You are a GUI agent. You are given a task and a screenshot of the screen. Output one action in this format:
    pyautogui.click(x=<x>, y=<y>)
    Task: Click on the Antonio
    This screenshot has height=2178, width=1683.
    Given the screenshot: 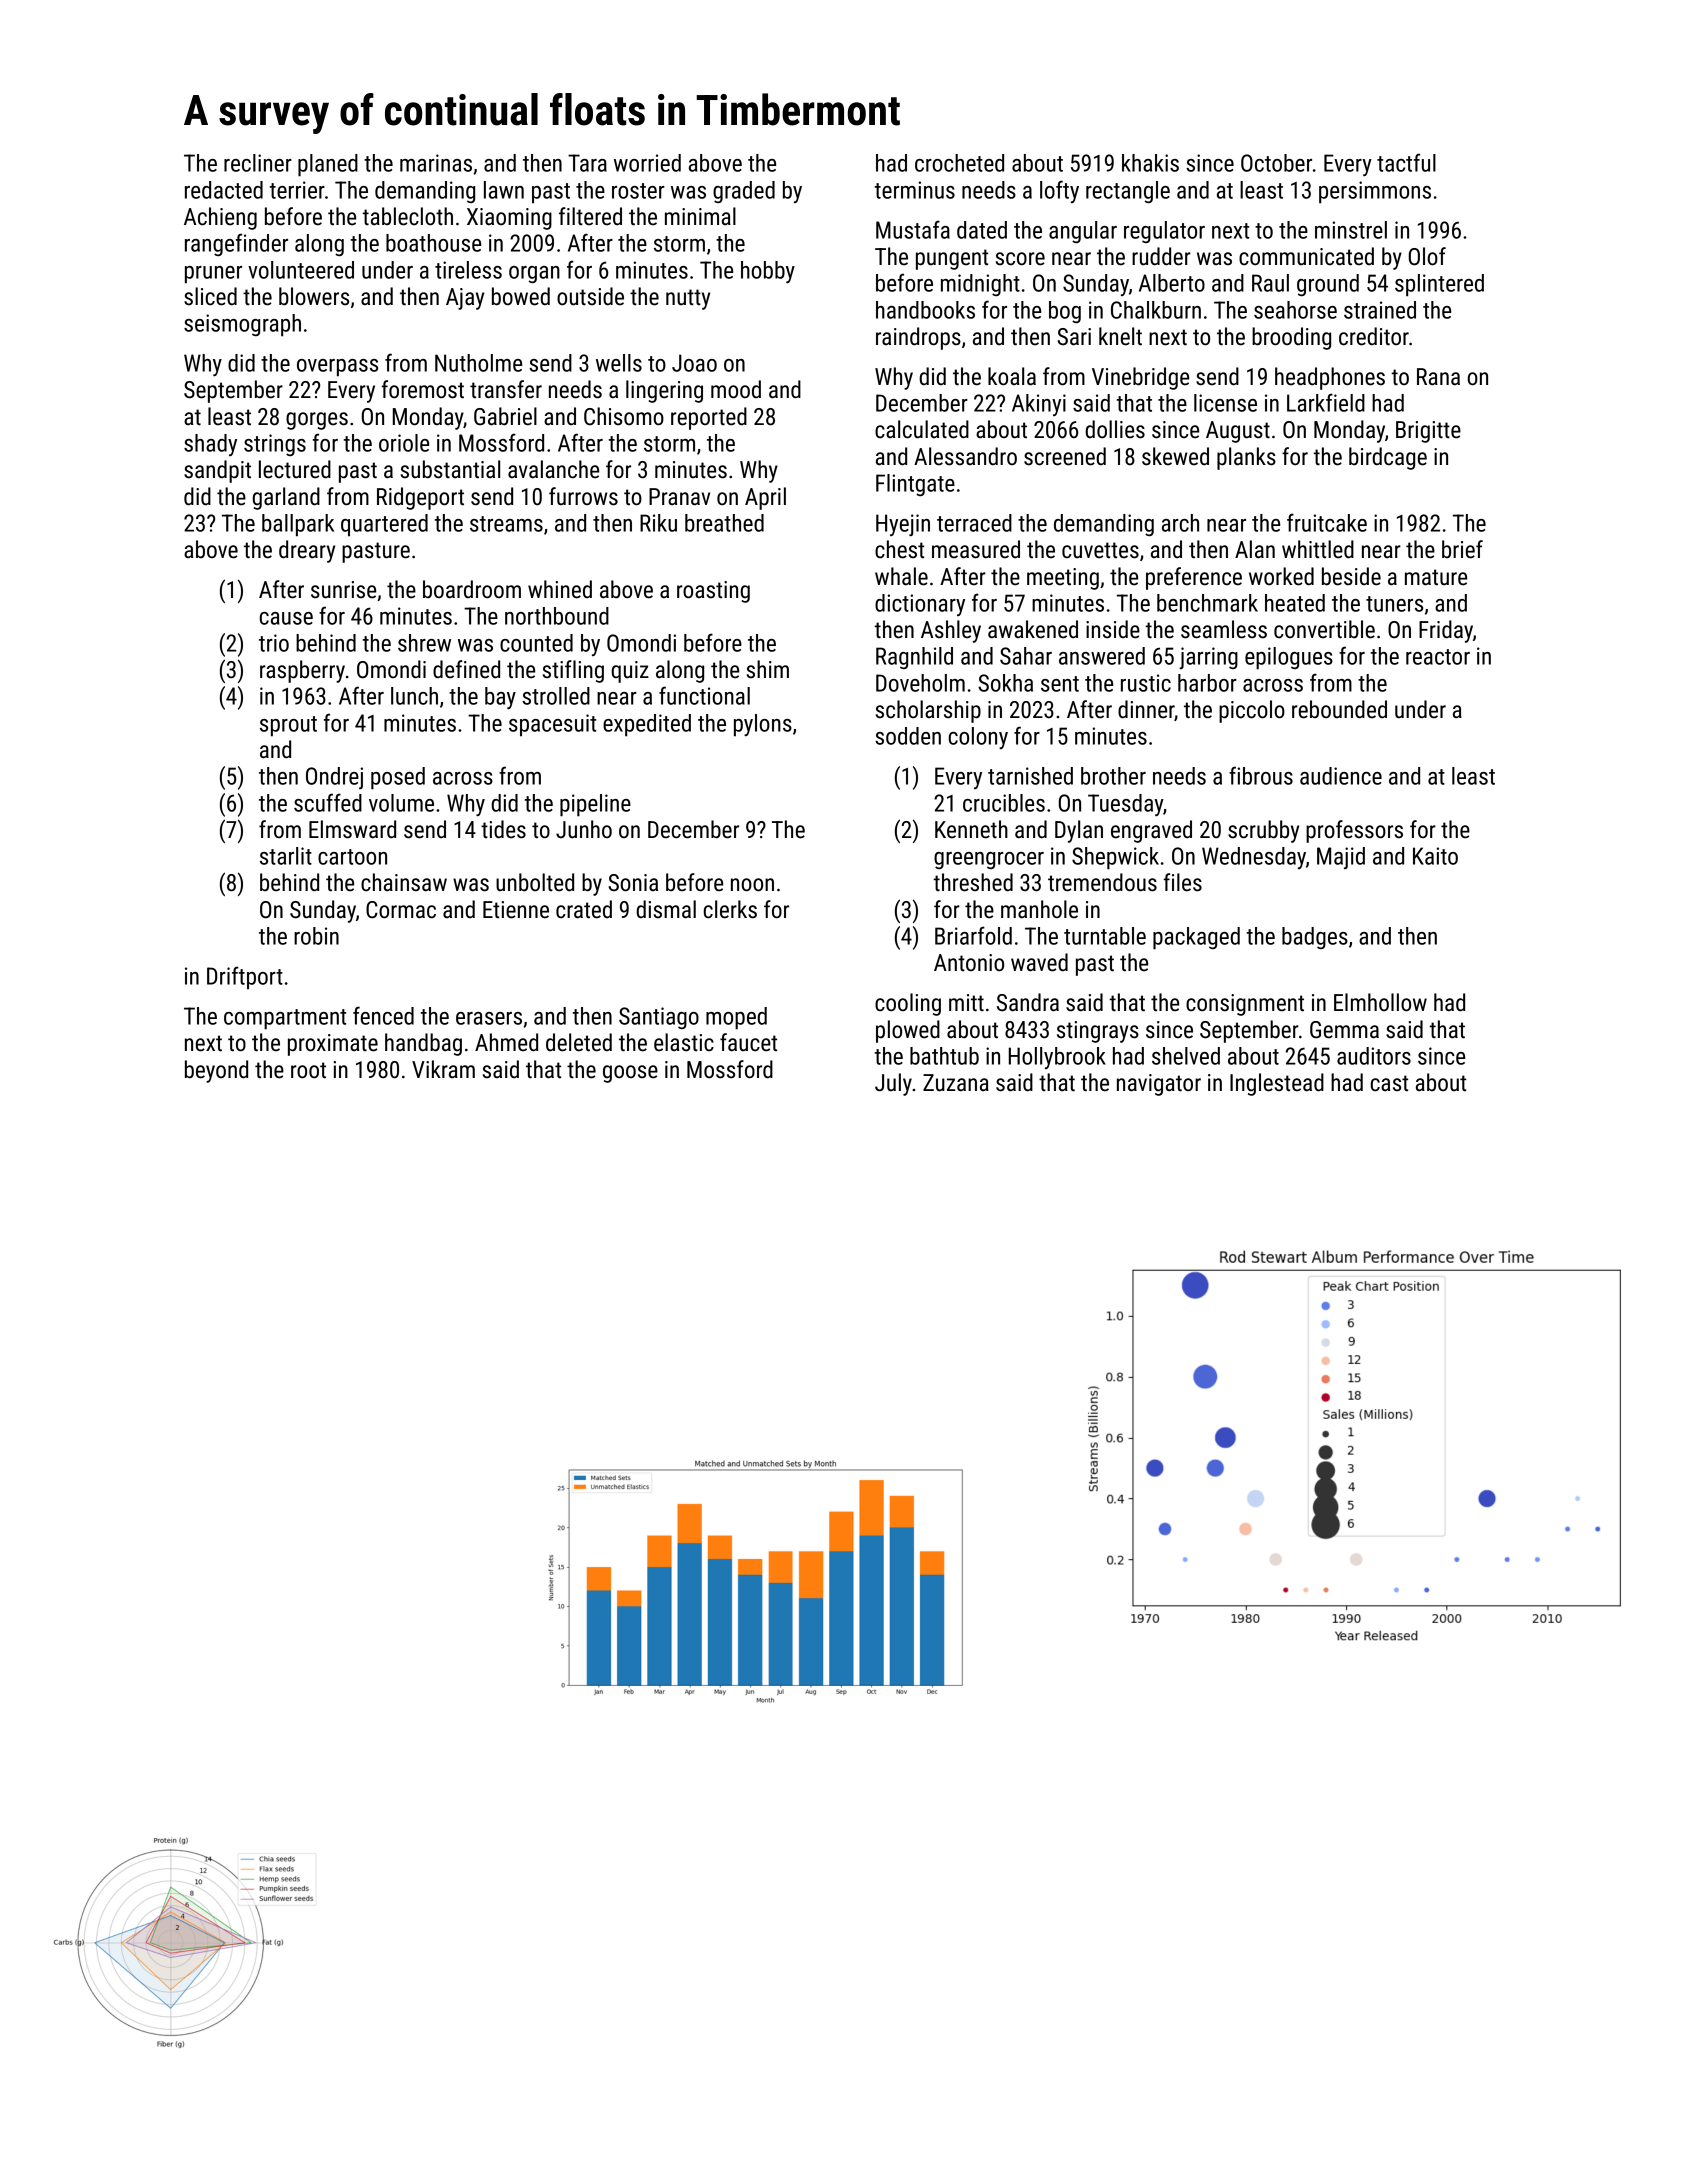 What is the action you would take?
    pyautogui.click(x=969, y=963)
